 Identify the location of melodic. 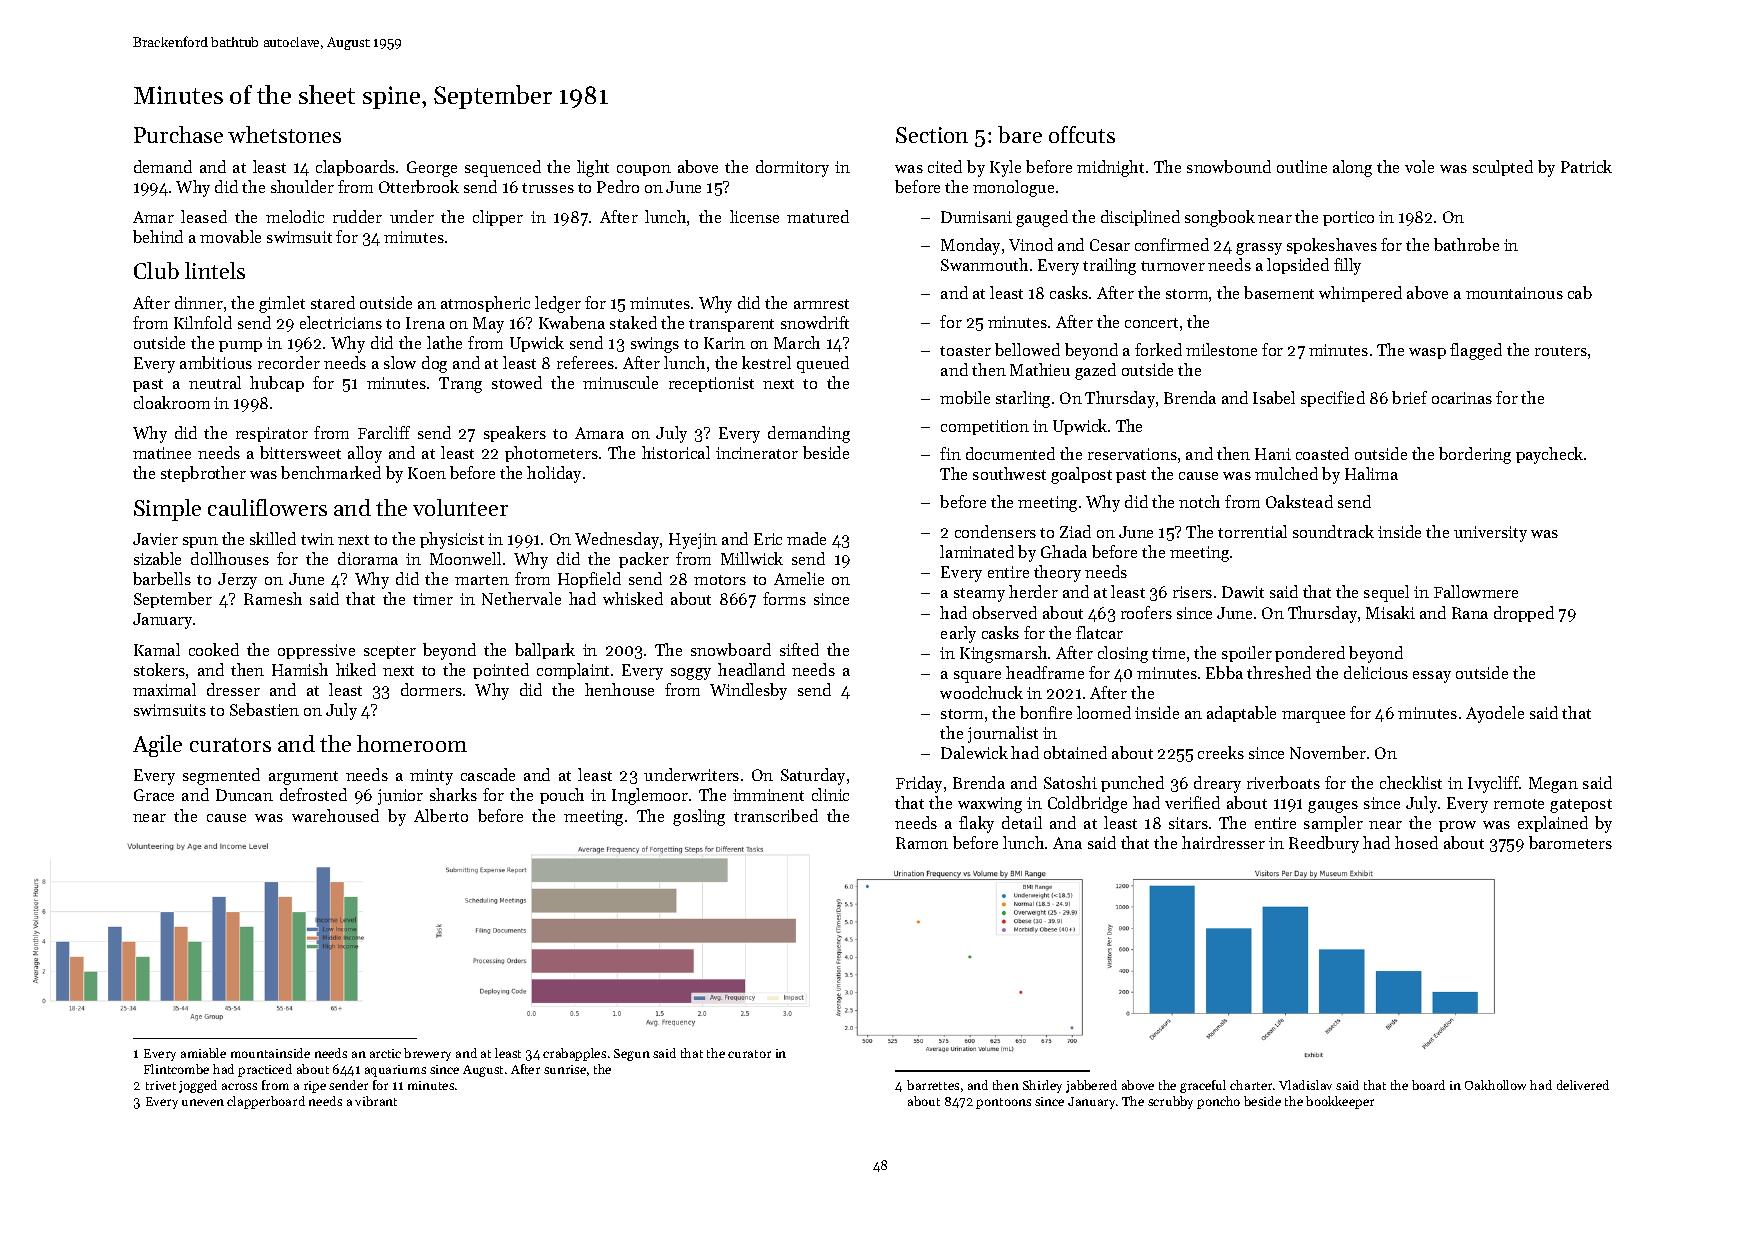
(295, 216).
